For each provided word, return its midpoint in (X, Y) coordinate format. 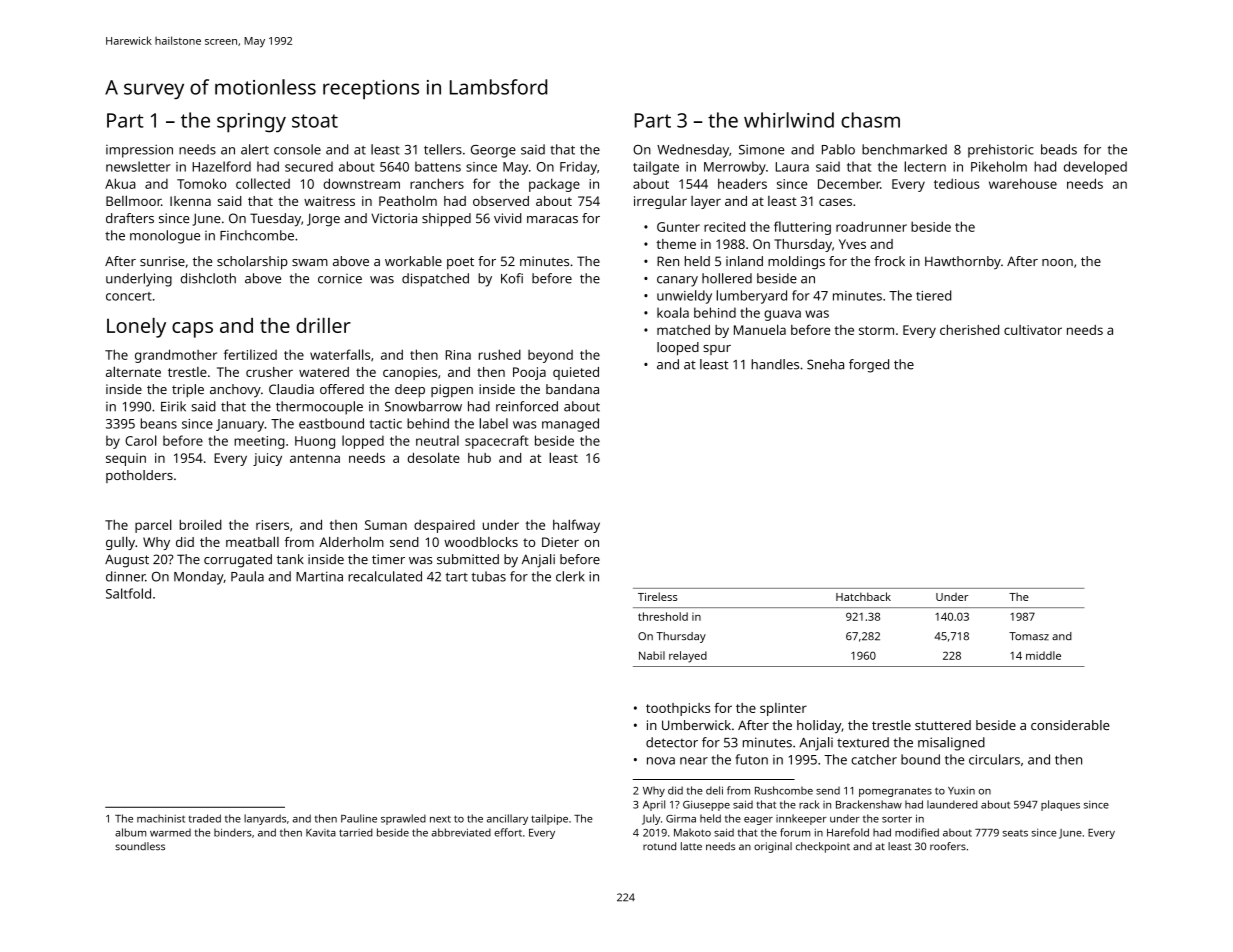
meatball (252, 541)
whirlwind (789, 120)
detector (672, 742)
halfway (576, 526)
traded (204, 818)
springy (251, 123)
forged (869, 366)
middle (1043, 655)
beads (1059, 149)
